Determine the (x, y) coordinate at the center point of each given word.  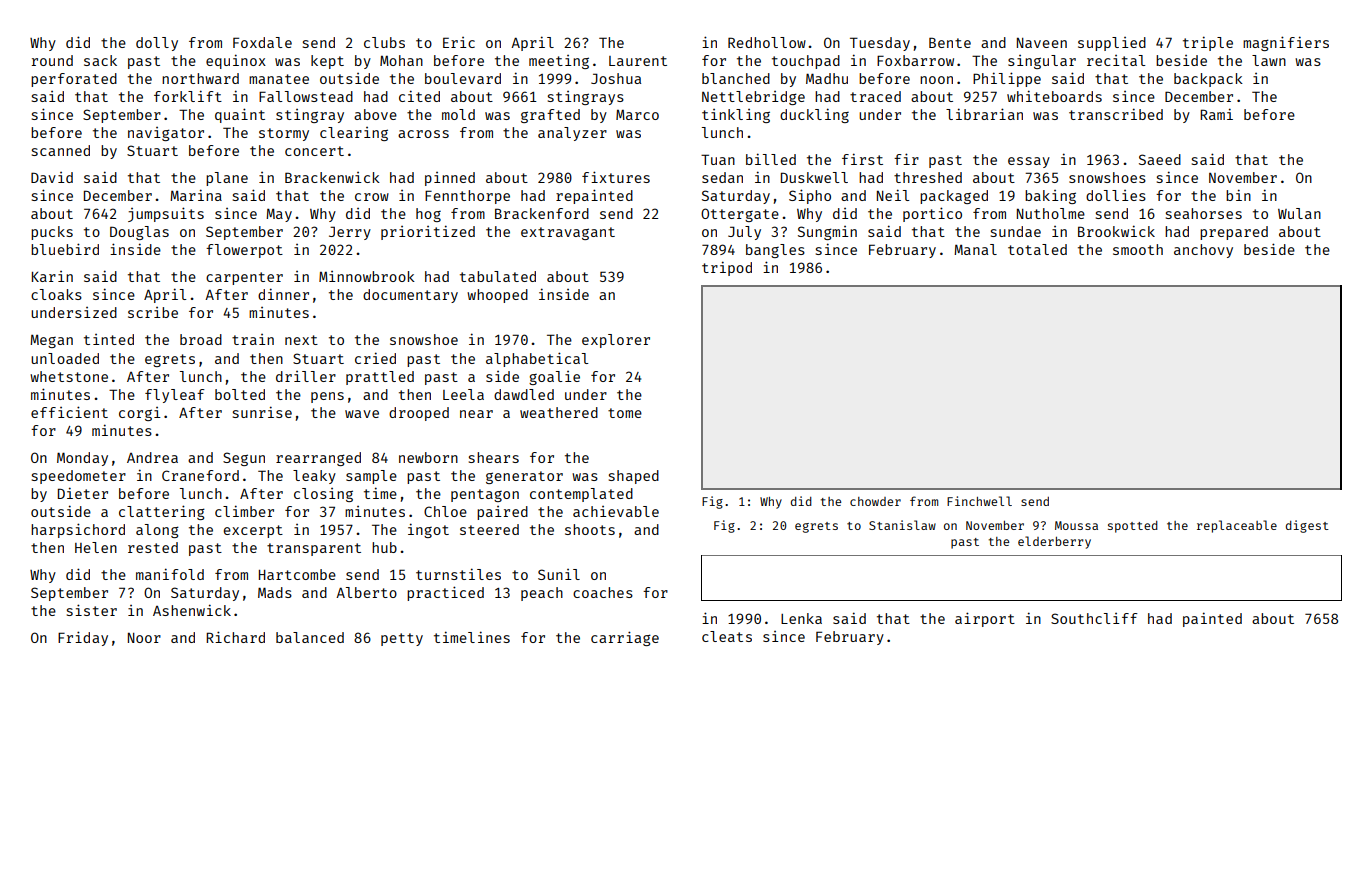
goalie (554, 378)
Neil (893, 195)
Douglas (139, 233)
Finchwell (979, 501)
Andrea (152, 457)
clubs (384, 42)
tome (625, 413)
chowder (875, 501)
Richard (235, 637)
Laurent (638, 61)
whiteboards (1054, 96)
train (253, 339)
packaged (954, 197)
